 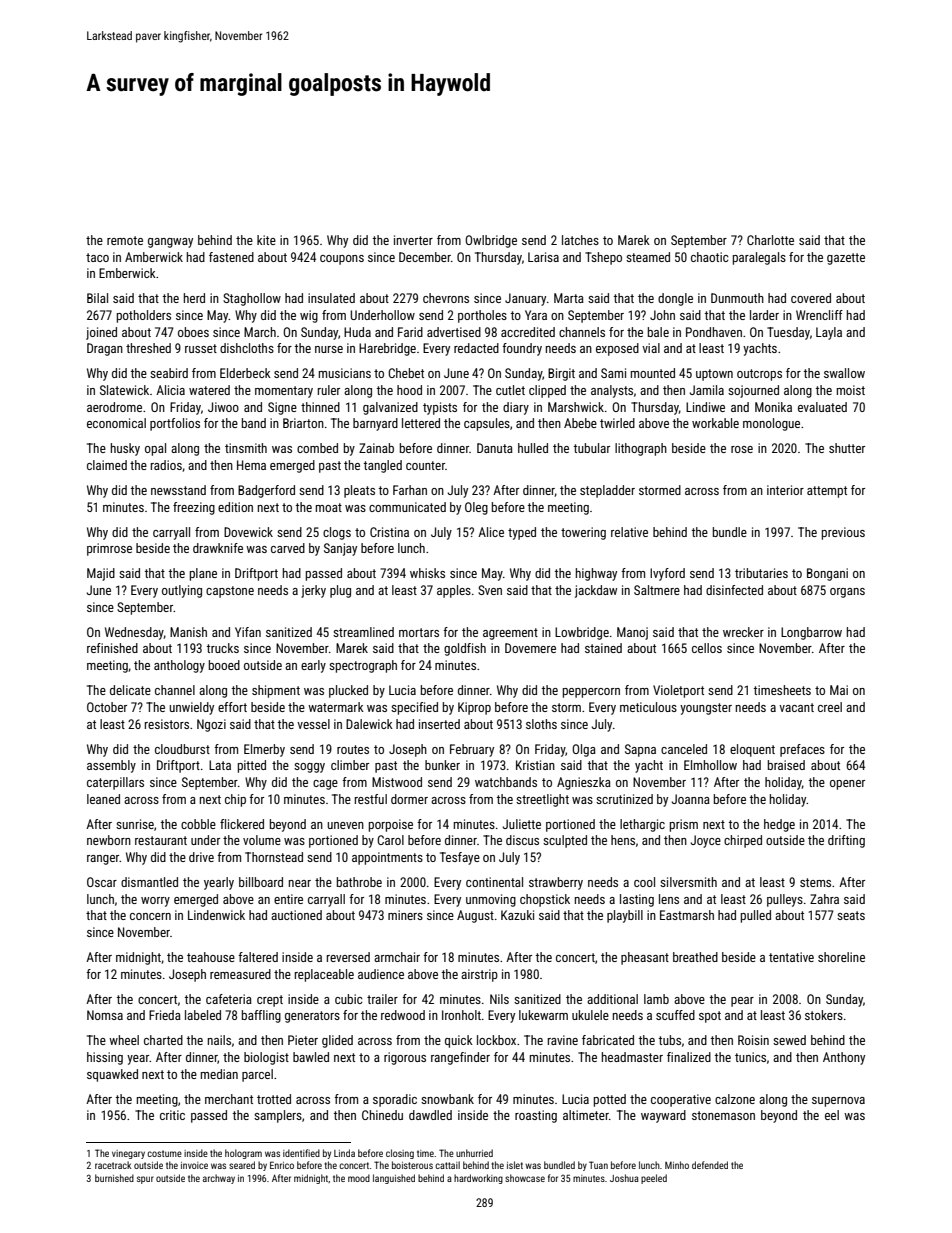 What do you see at coordinates (219, 1179) in the screenshot?
I see `archway` at bounding box center [219, 1179].
